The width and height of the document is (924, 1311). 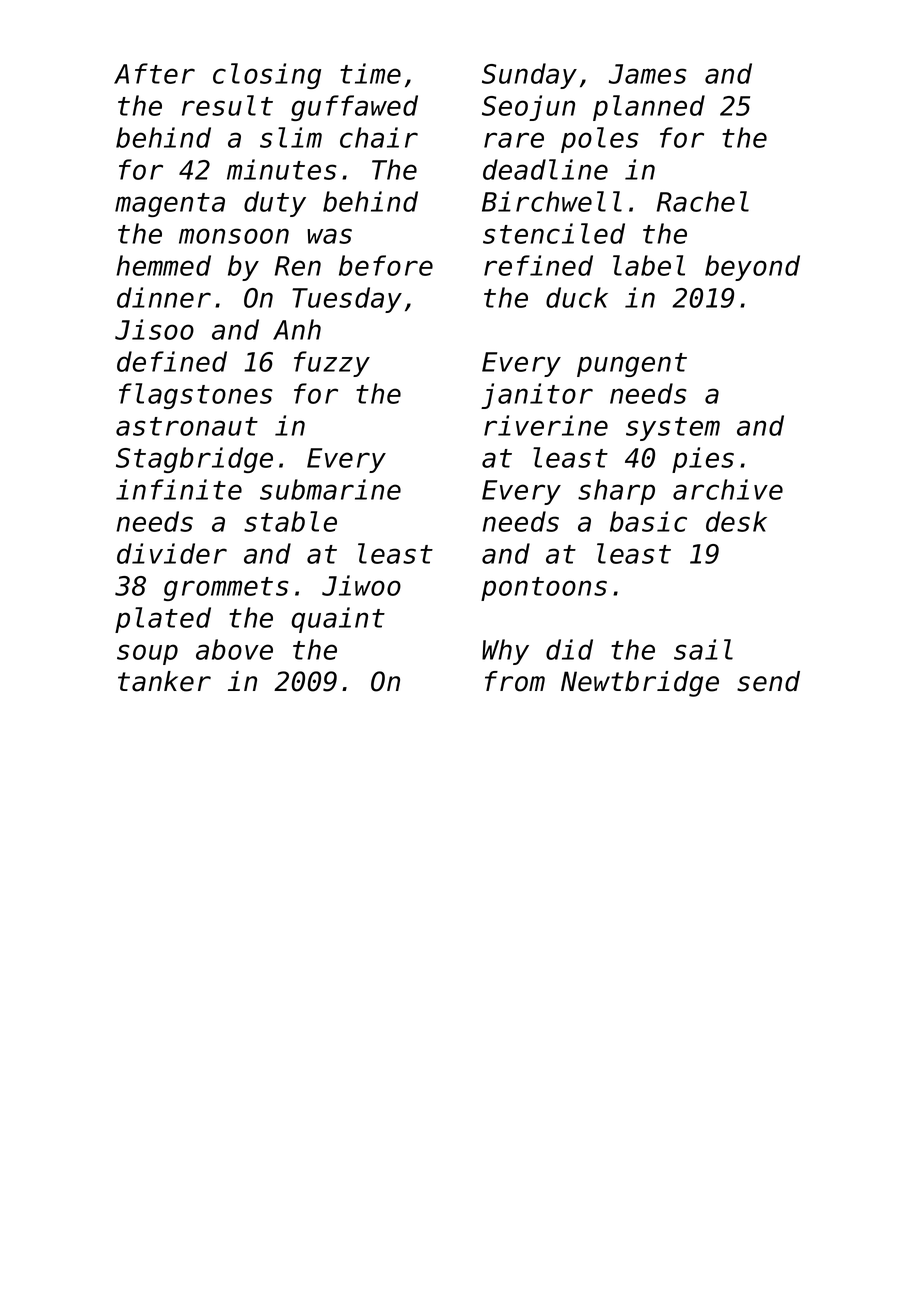 I want to click on Sunday, so click(x=529, y=76).
